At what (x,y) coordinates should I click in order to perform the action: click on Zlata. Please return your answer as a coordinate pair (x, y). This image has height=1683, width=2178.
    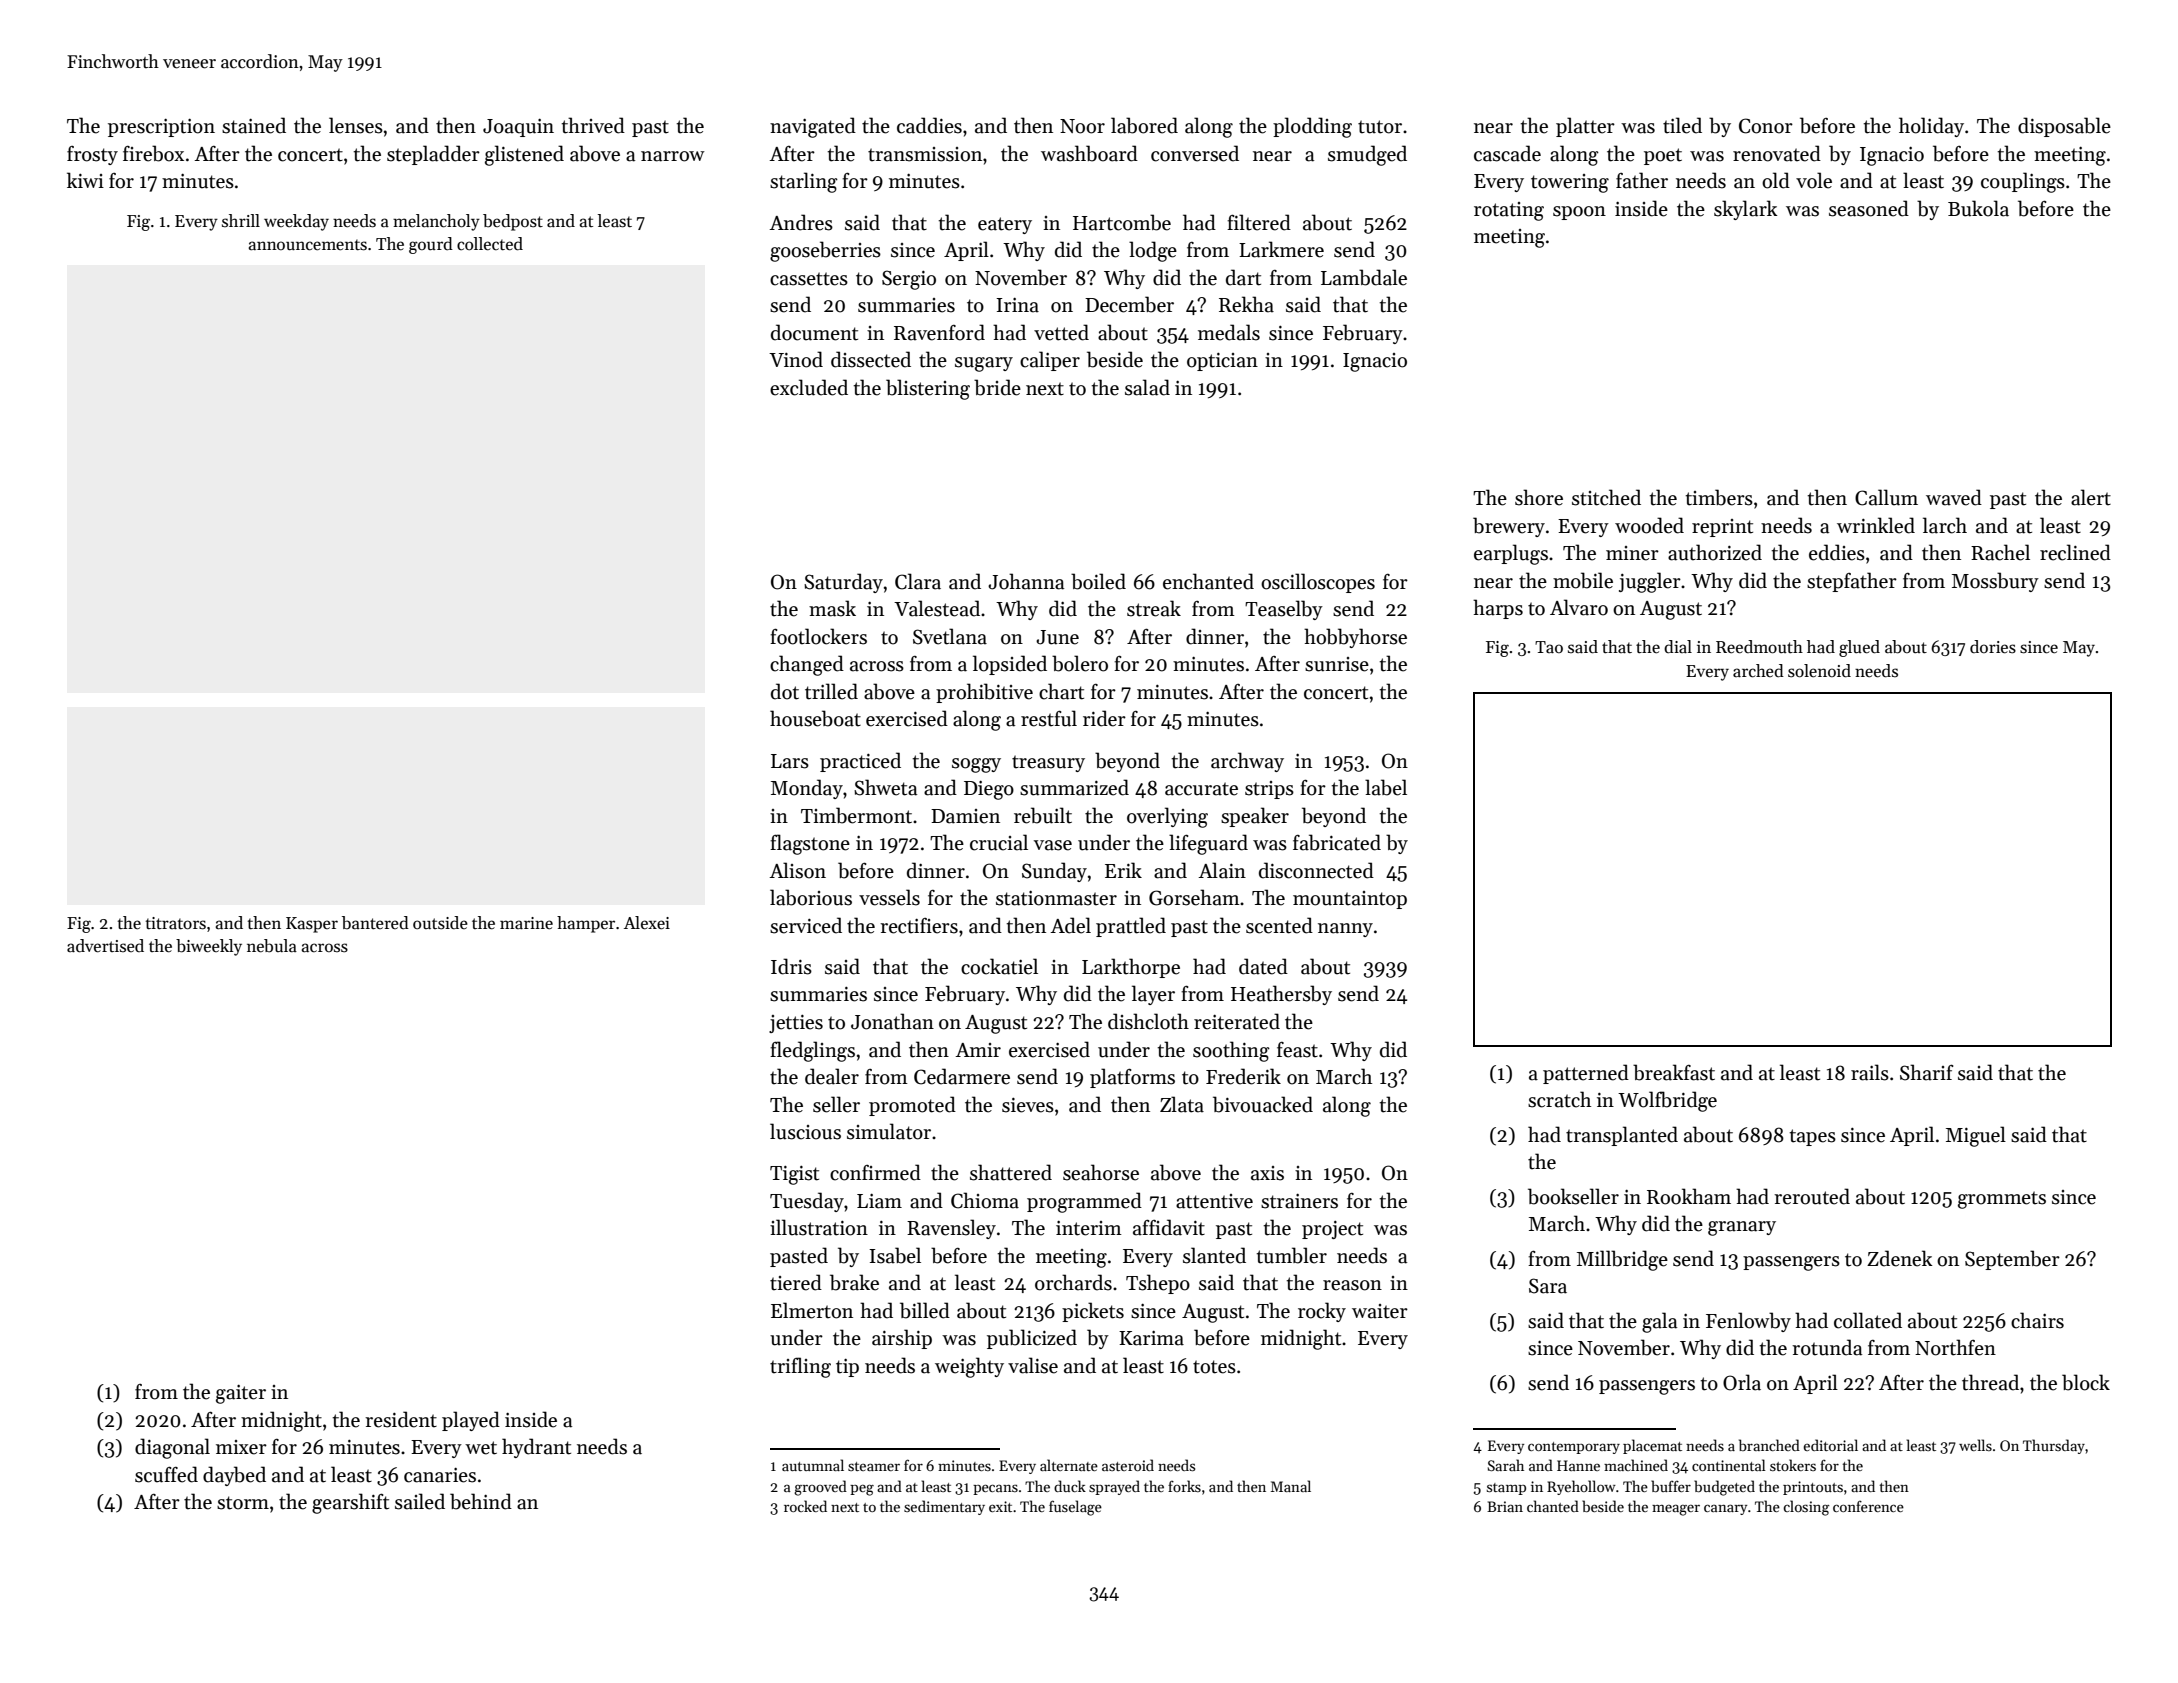
    Looking at the image, I should click on (1182, 1104).
